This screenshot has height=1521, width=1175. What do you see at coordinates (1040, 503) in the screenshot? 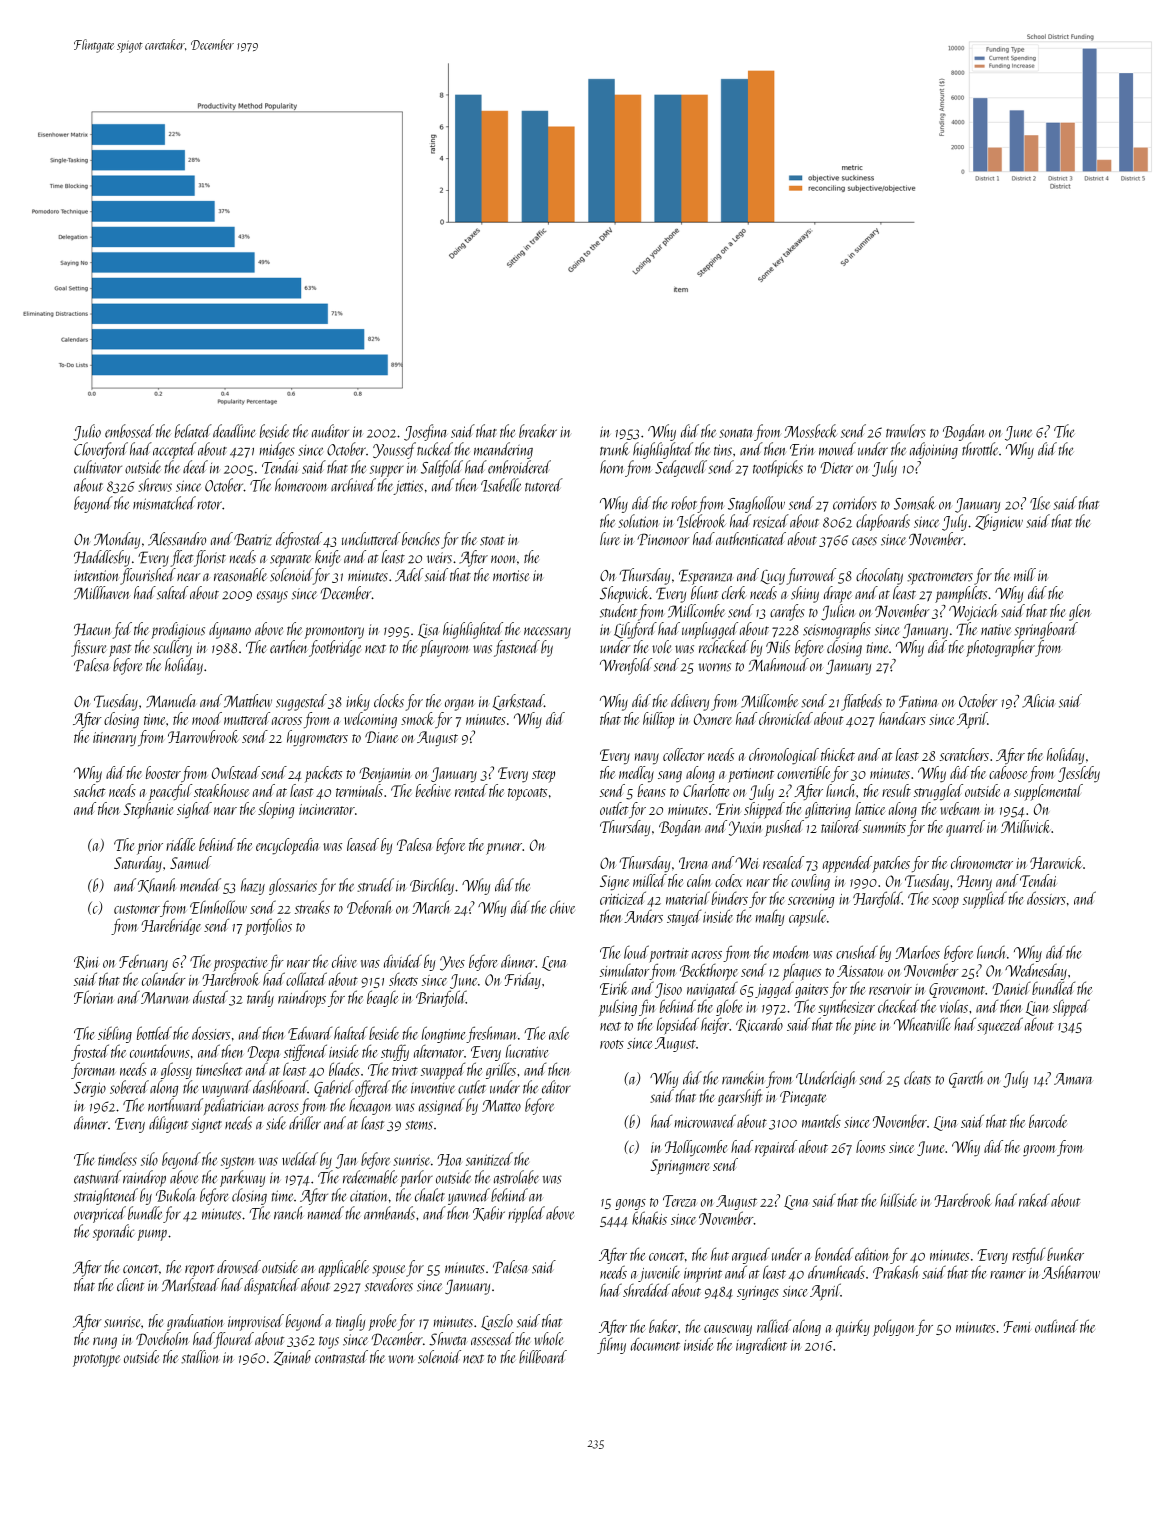
I see `Ilse` at bounding box center [1040, 503].
